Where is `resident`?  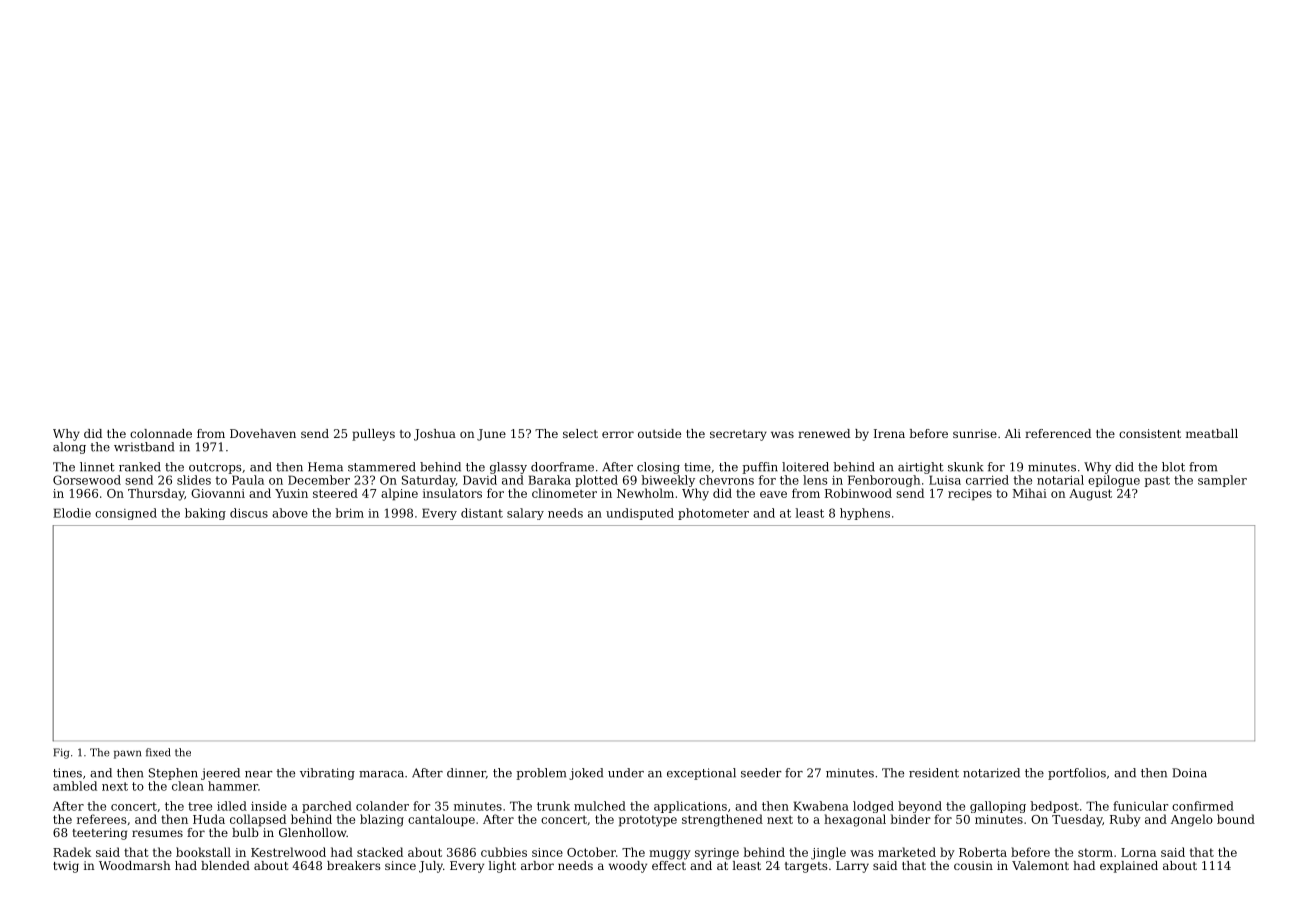 resident is located at coordinates (934, 773).
